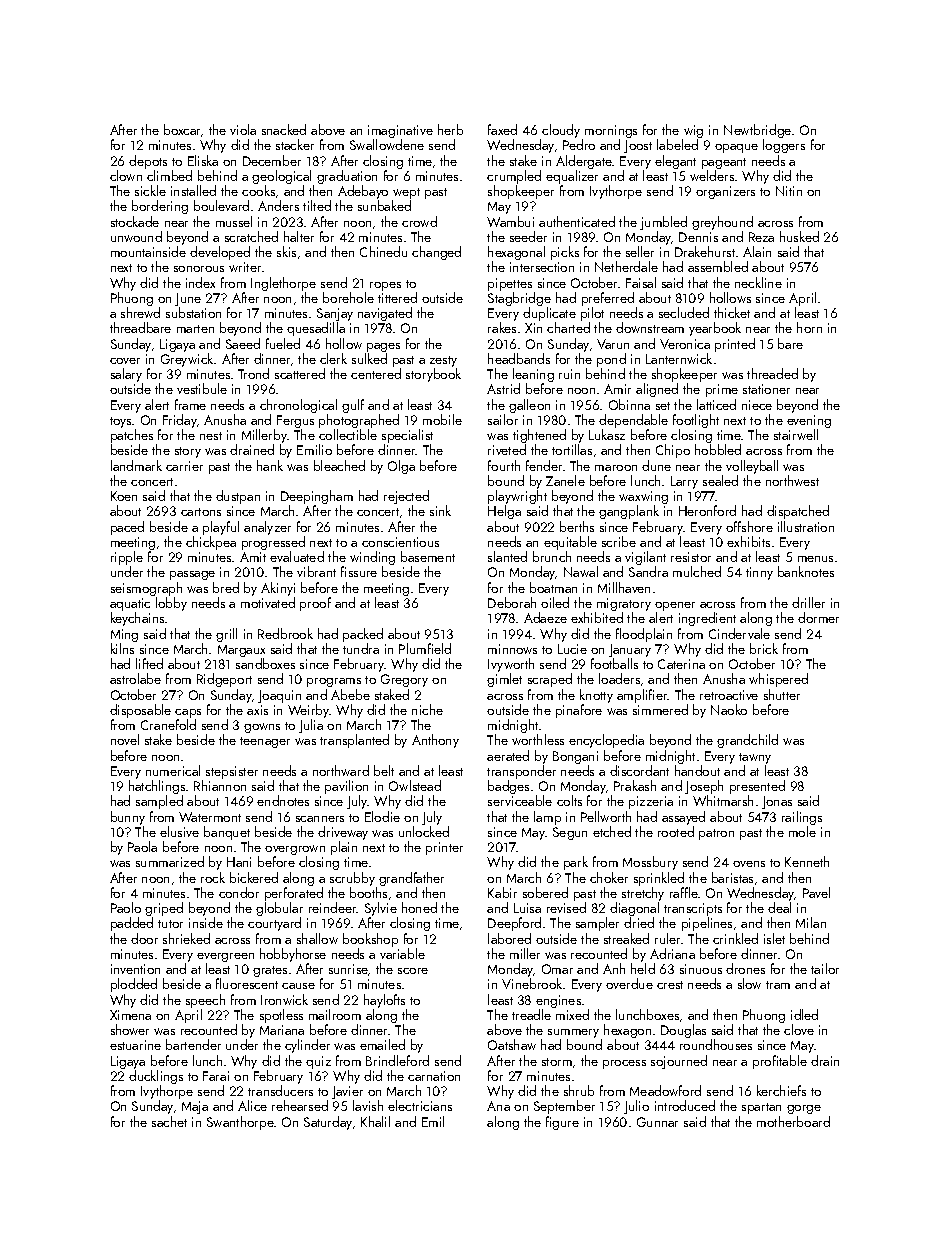  What do you see at coordinates (815, 559) in the page?
I see `menus` at bounding box center [815, 559].
